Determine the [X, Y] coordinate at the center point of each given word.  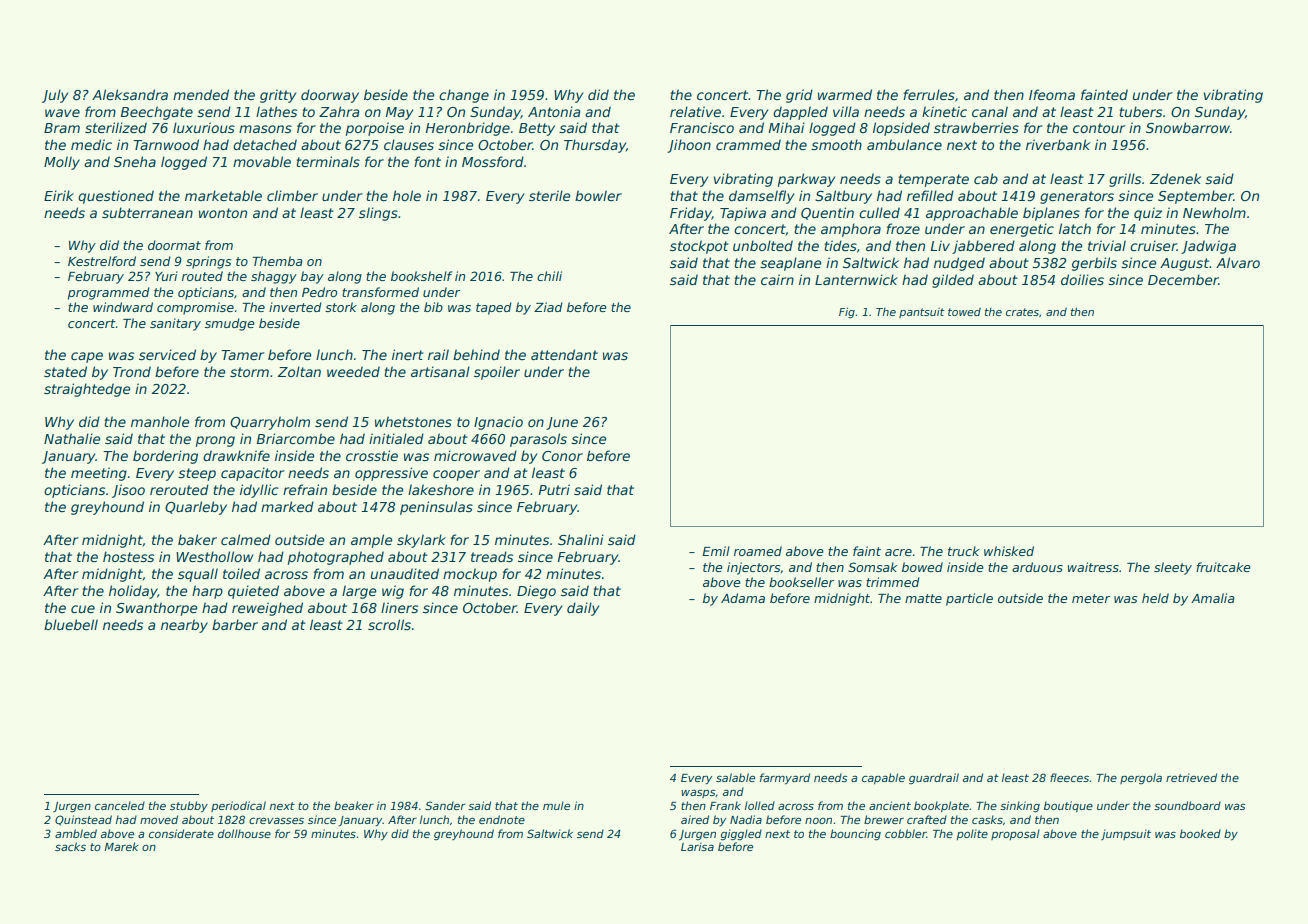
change [464, 96]
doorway [330, 96]
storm [249, 372]
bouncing [855, 835]
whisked [1009, 551]
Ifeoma [1052, 94]
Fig [847, 312]
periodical [238, 806]
